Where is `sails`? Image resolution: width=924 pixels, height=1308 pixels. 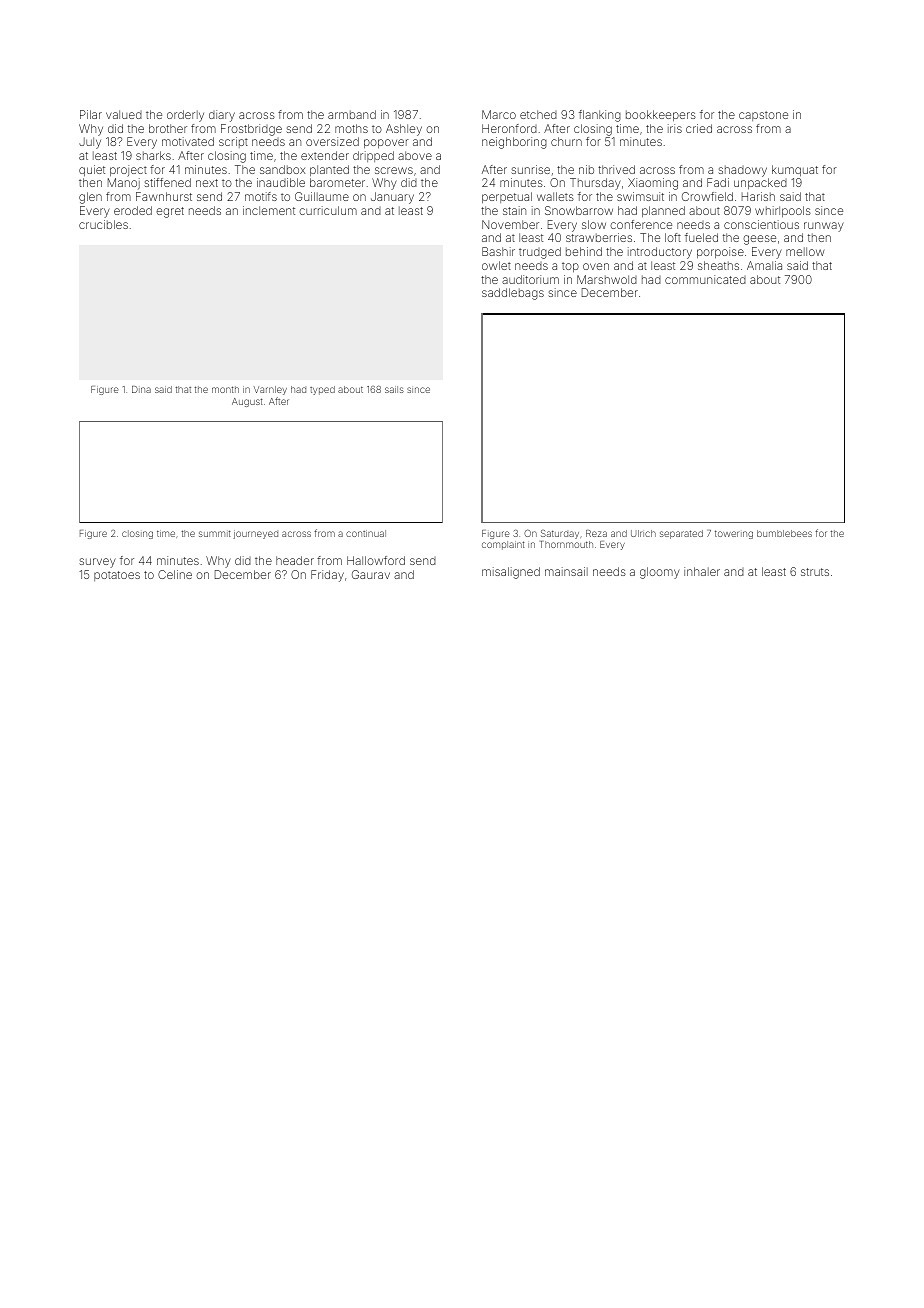
sails is located at coordinates (394, 389).
